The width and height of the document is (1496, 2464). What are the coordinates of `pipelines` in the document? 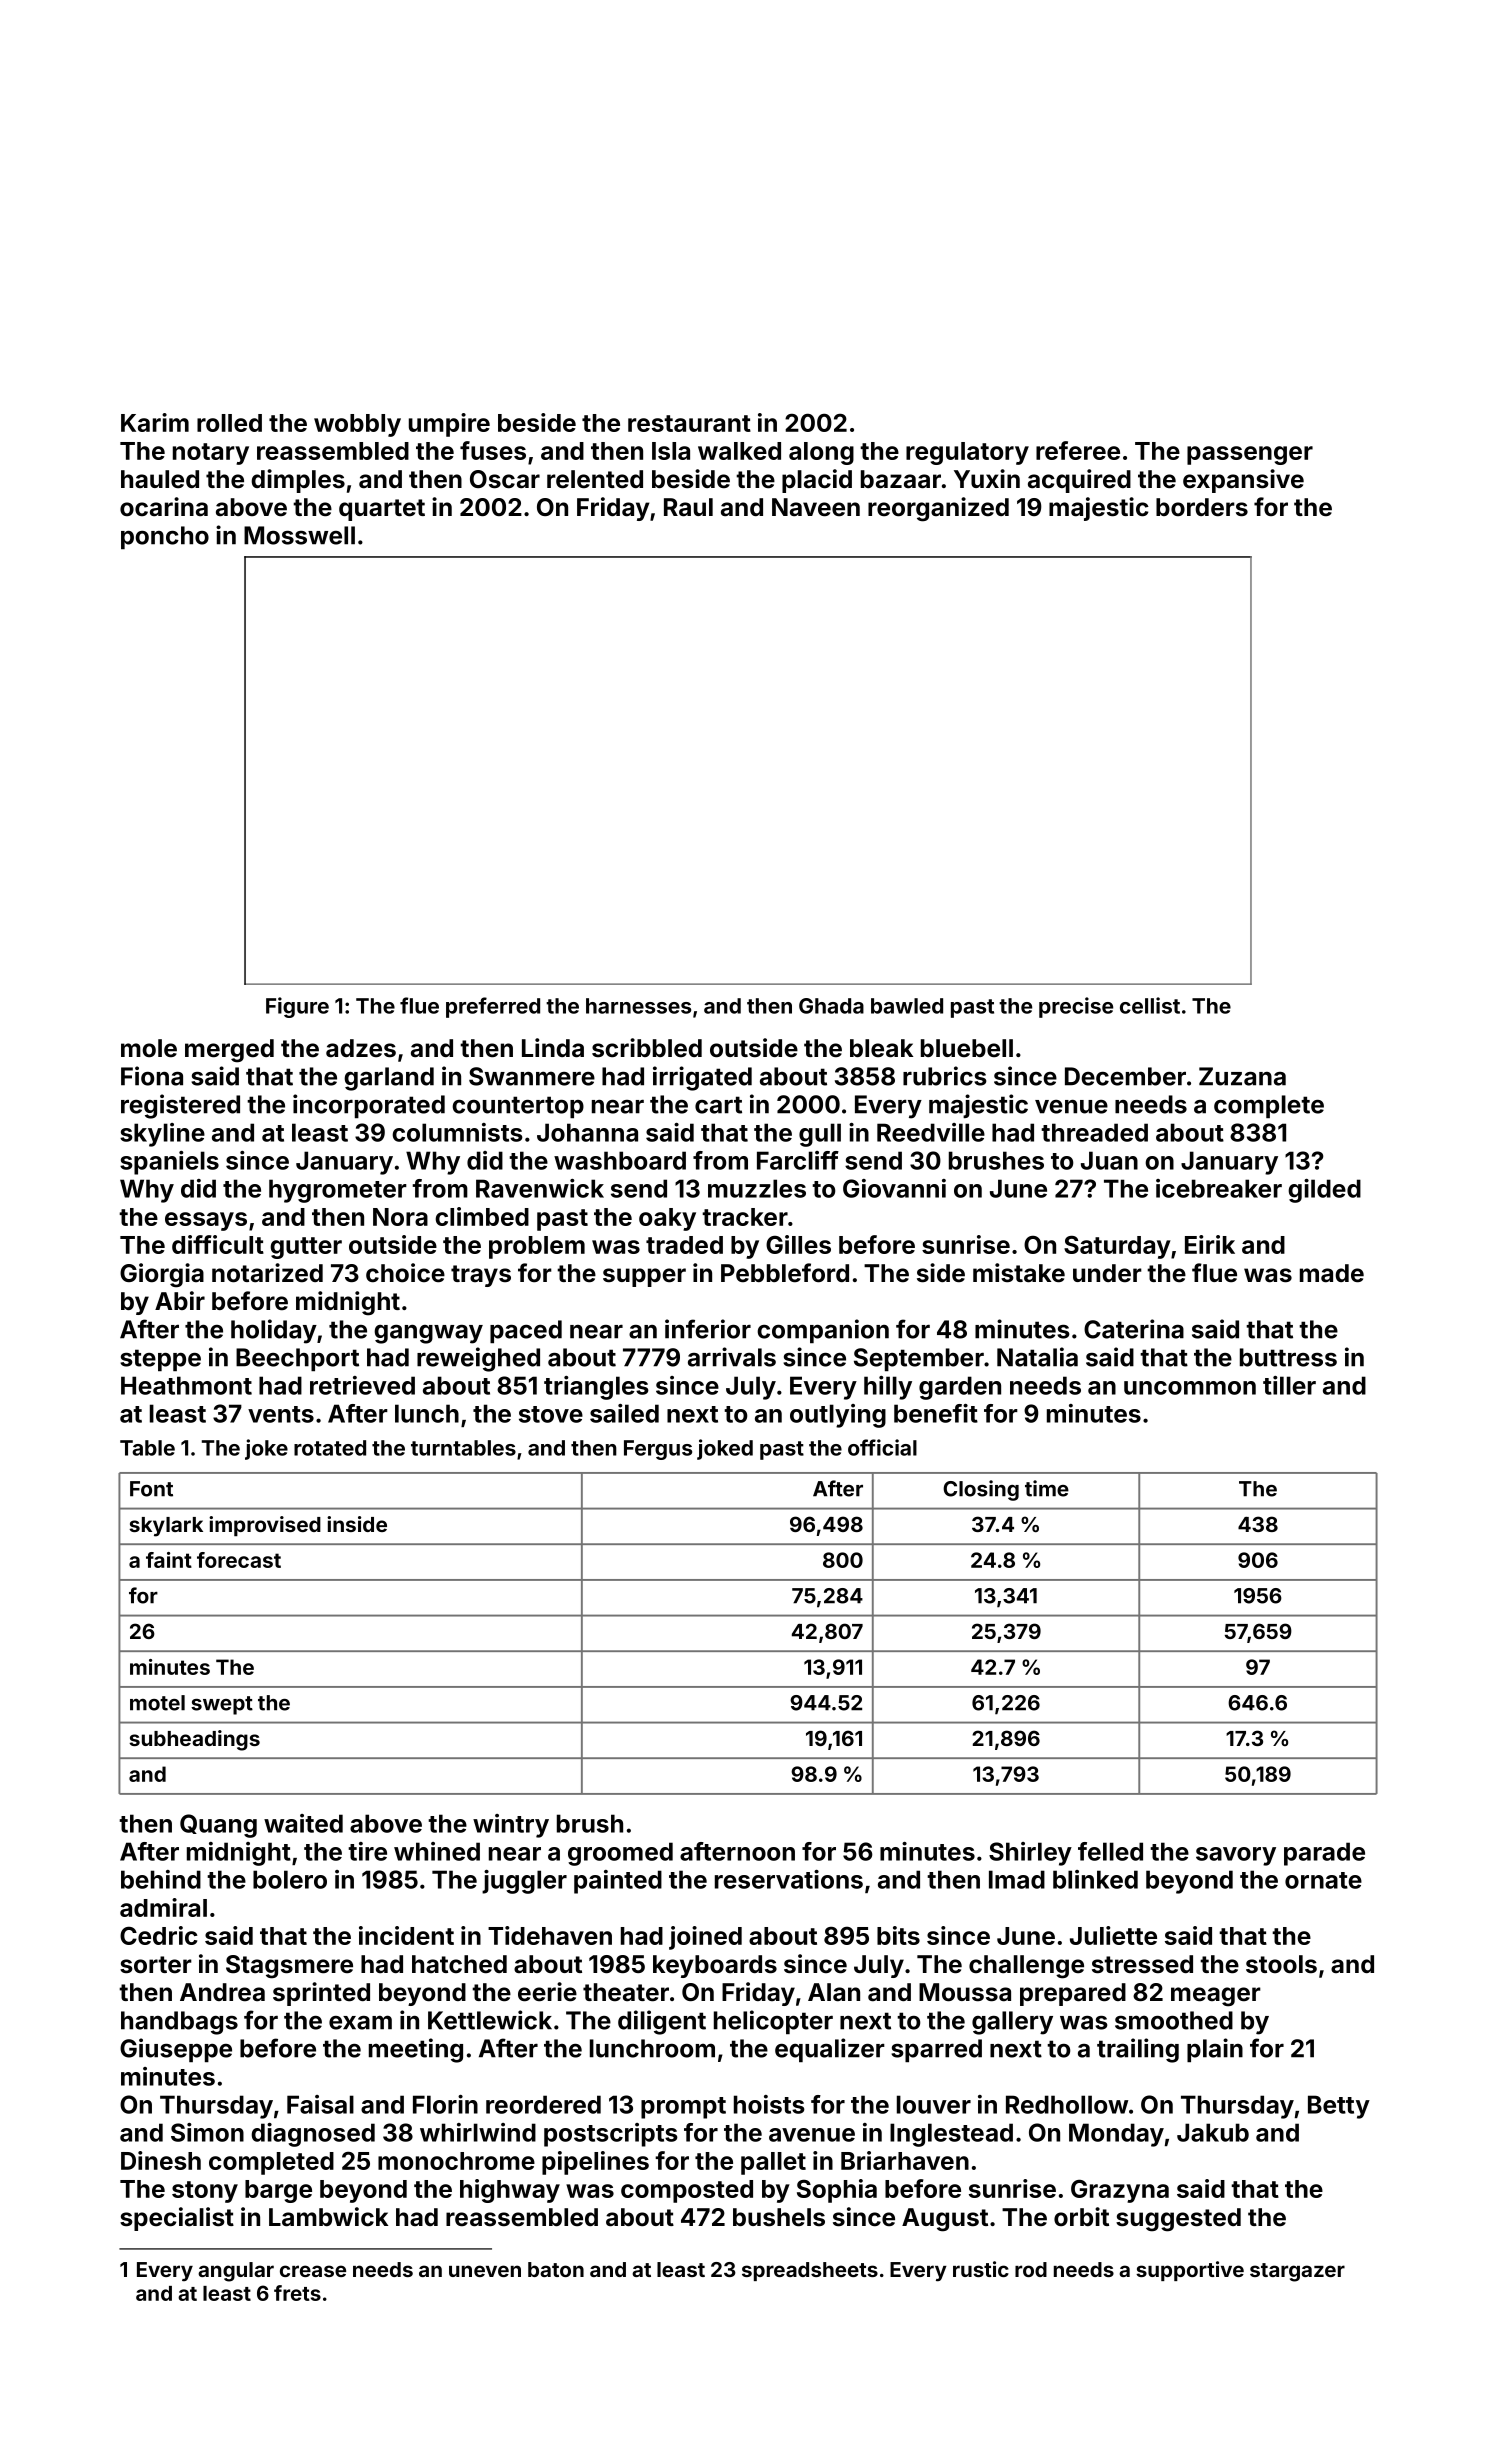 It's located at (595, 2163).
